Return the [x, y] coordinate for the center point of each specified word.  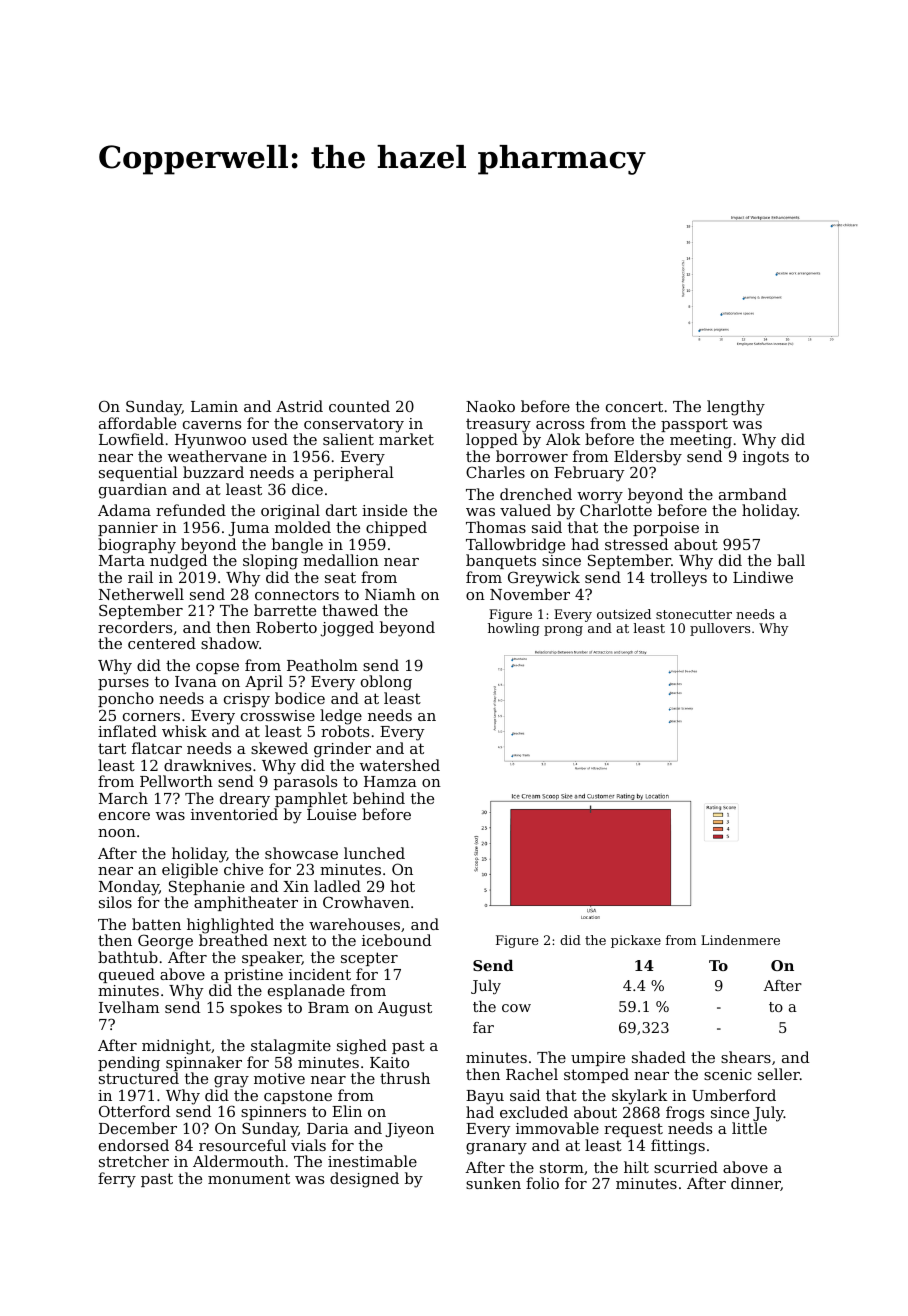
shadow [230, 643]
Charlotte [616, 510]
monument [249, 1178]
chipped [396, 528]
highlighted [230, 926]
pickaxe [636, 941]
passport [694, 425]
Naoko [490, 406]
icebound [396, 940]
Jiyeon [409, 1130]
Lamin [214, 406]
